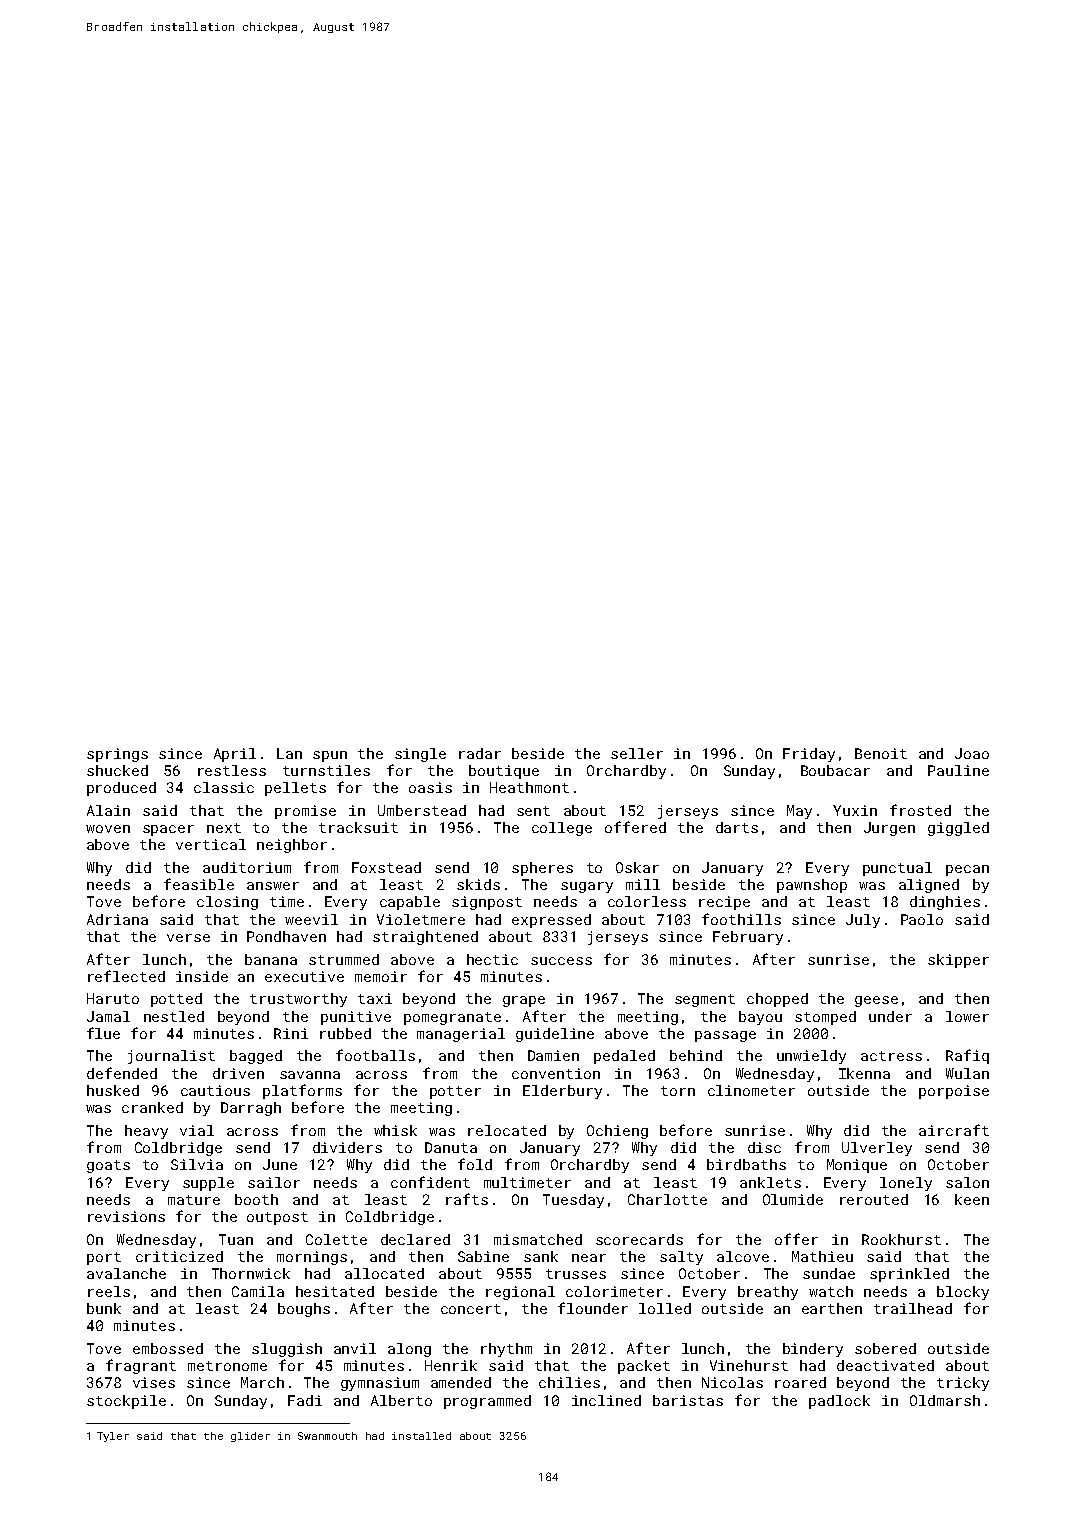 This screenshot has width=1076, height=1522. Describe the element at coordinates (422, 810) in the screenshot. I see `Umberstead` at that location.
